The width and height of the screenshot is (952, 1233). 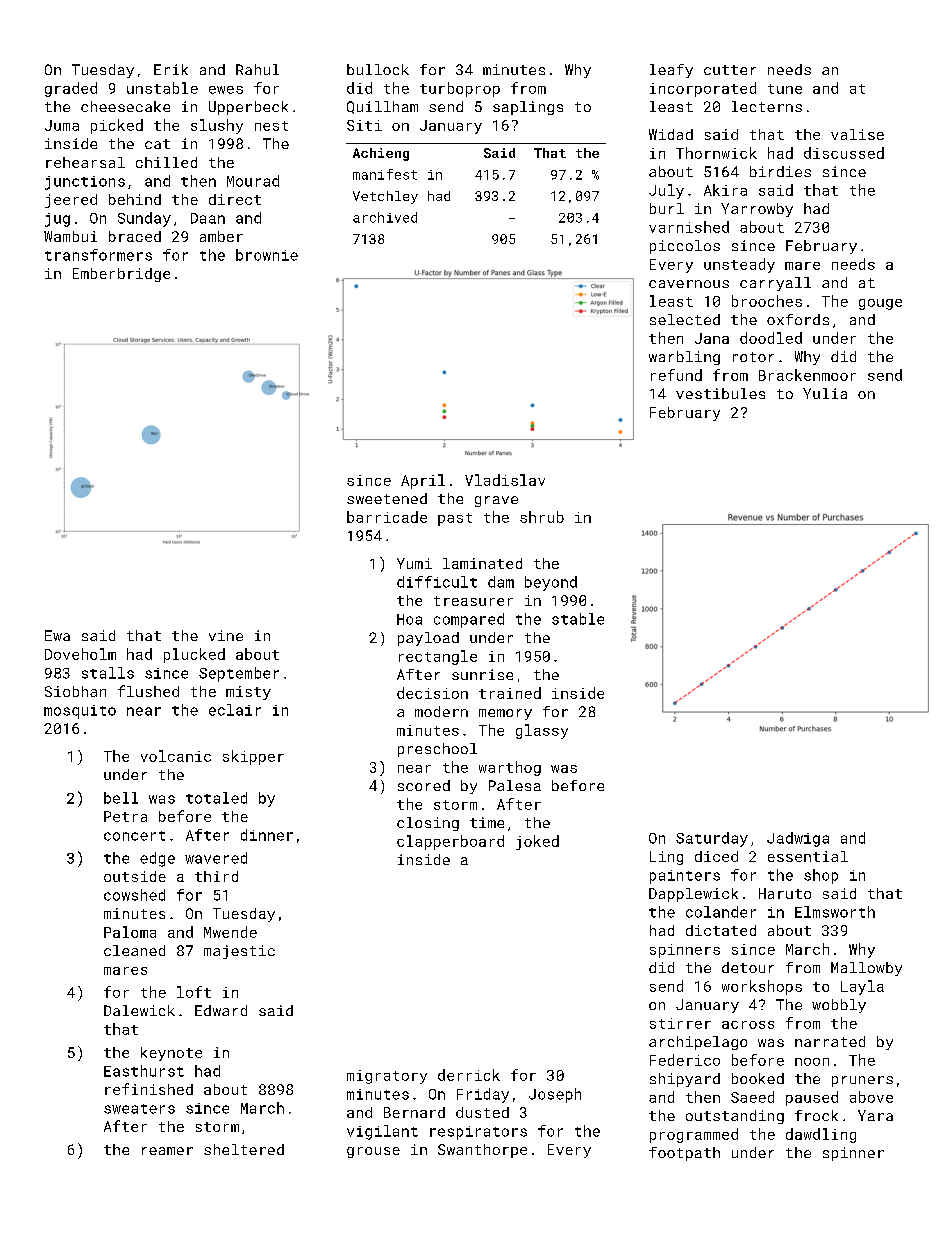 What do you see at coordinates (216, 876) in the screenshot?
I see `third` at bounding box center [216, 876].
